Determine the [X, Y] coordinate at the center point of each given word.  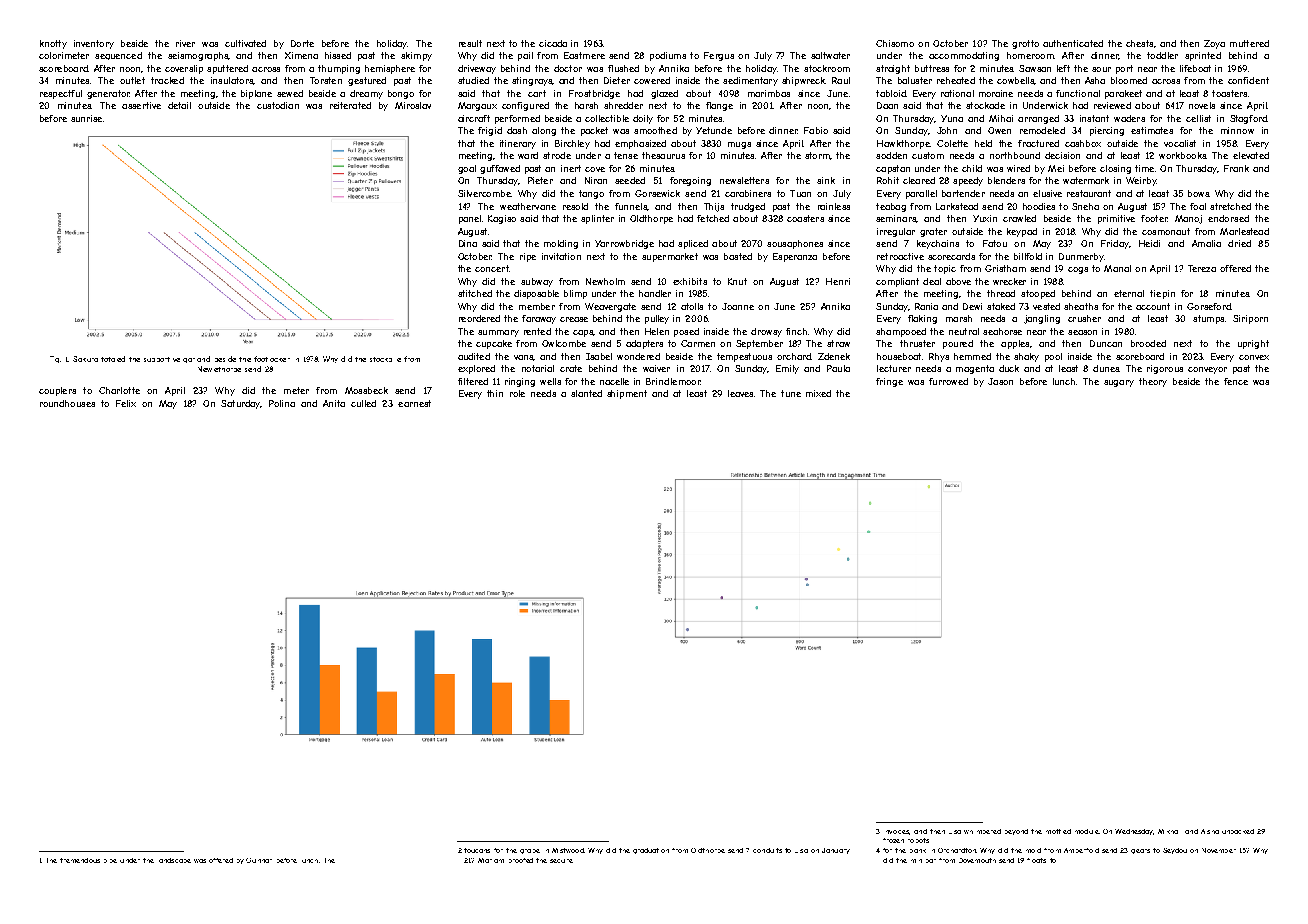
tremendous [80, 860]
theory [1153, 382]
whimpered [982, 831]
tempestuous [744, 357]
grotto [1025, 44]
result [470, 43]
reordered [479, 318]
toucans [477, 850]
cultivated [245, 43]
